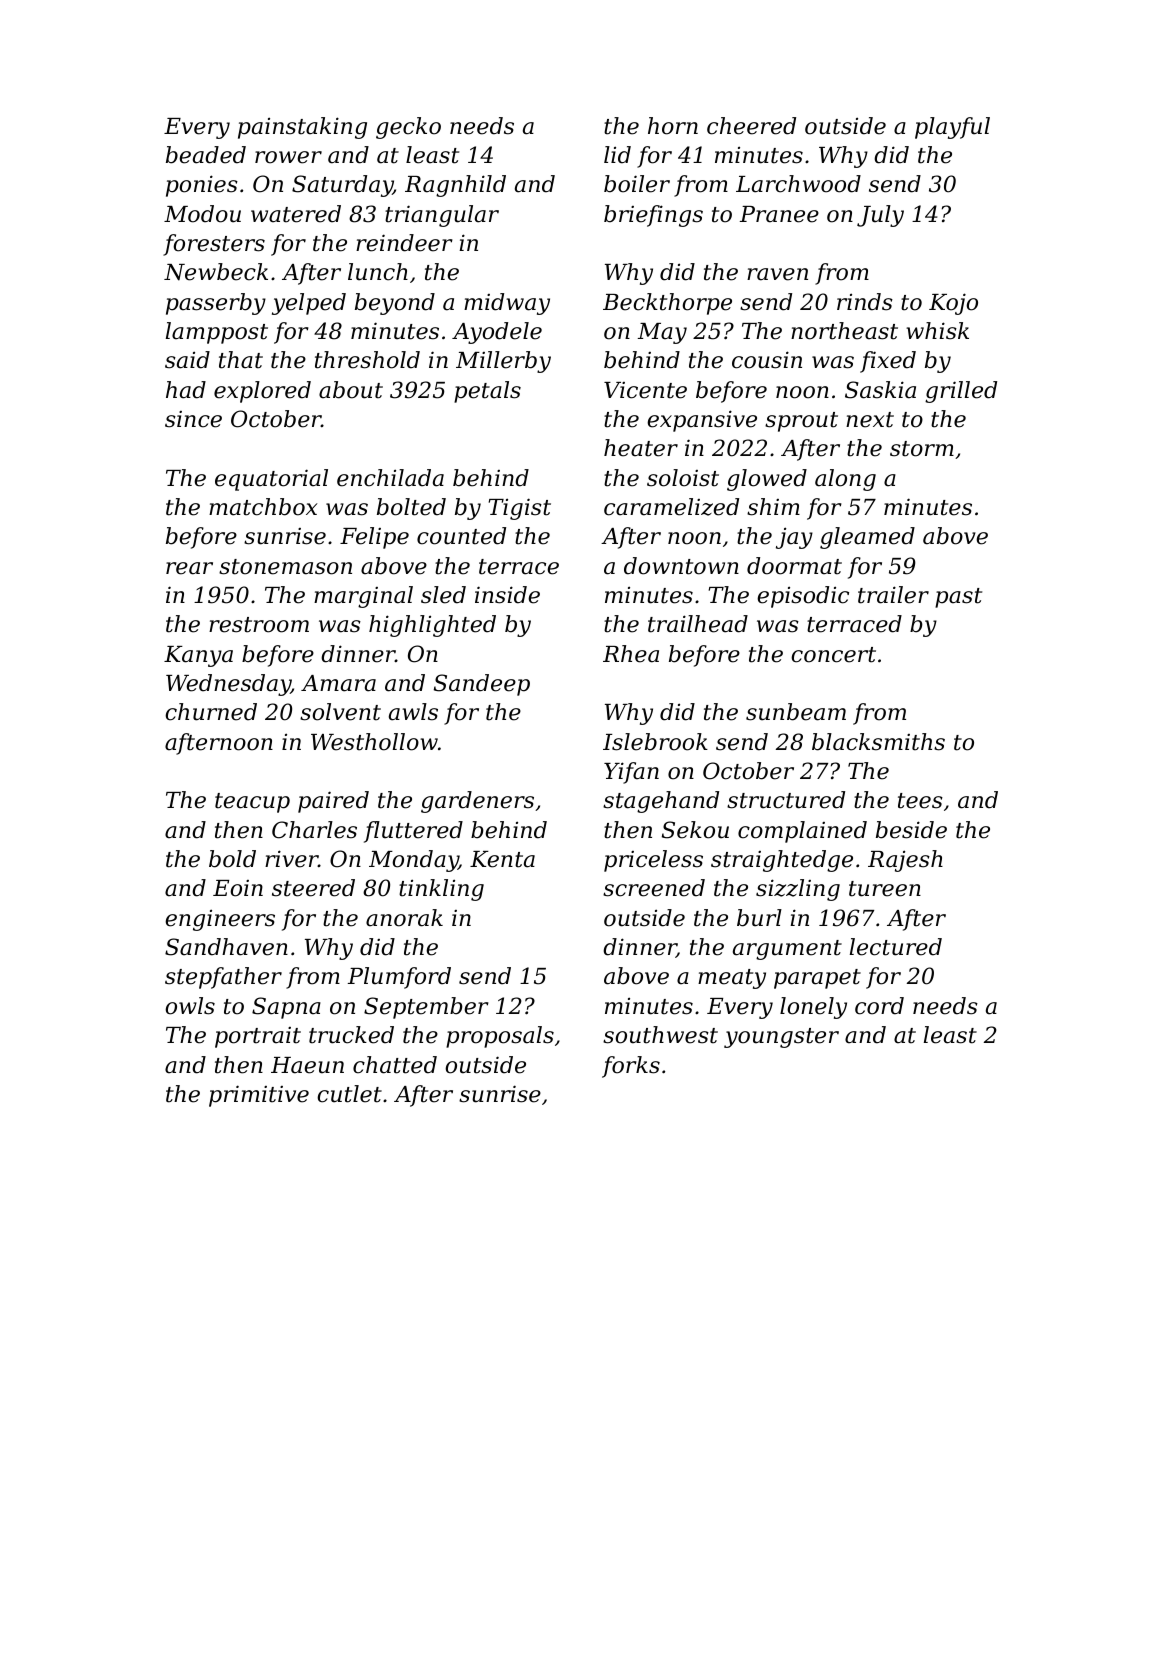 This screenshot has height=1654, width=1165. I want to click on forks, so click(631, 1067).
